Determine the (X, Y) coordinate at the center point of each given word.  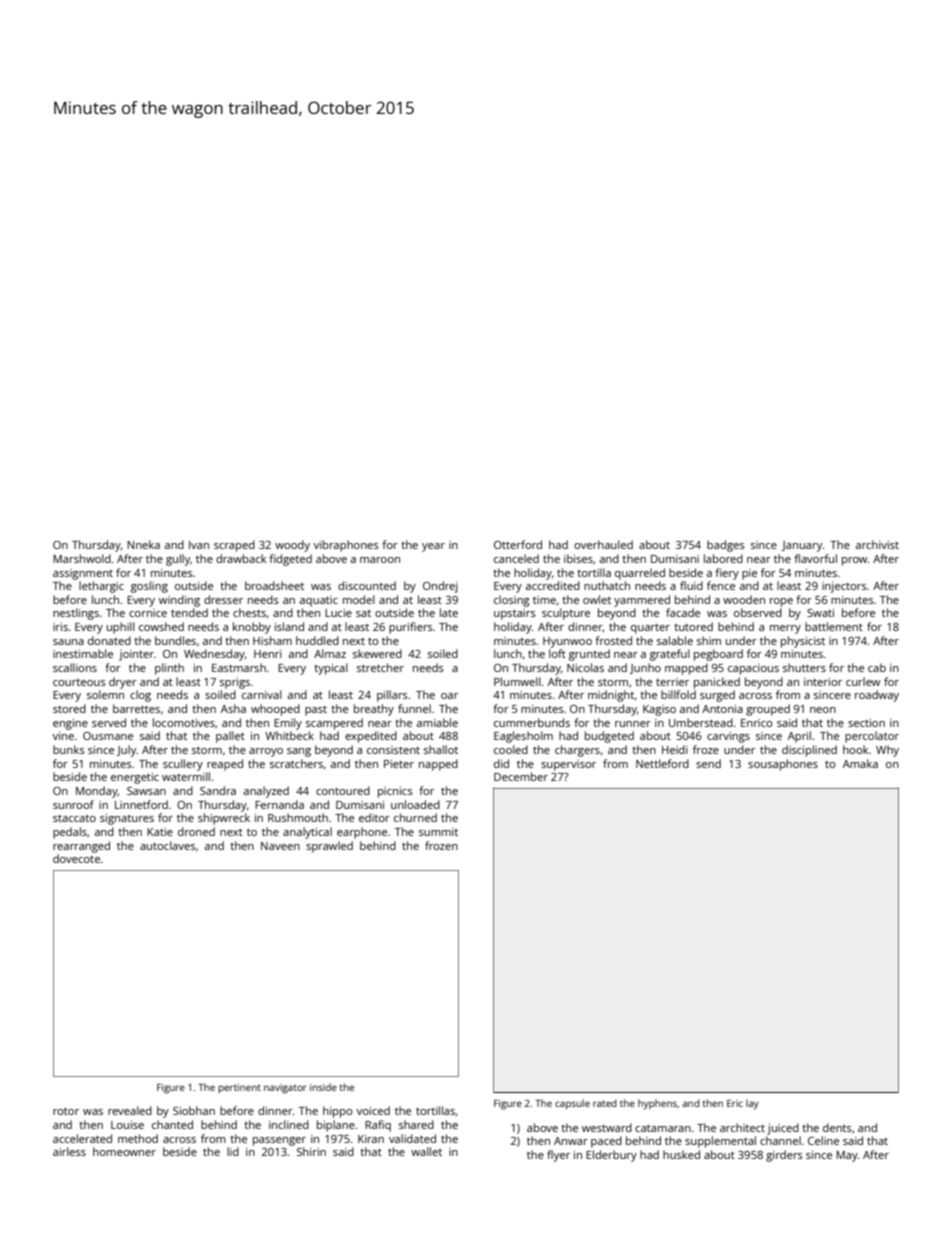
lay (752, 1104)
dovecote (76, 858)
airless (69, 1151)
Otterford (518, 544)
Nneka (143, 544)
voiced (373, 1110)
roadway (877, 696)
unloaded (415, 804)
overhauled (603, 544)
